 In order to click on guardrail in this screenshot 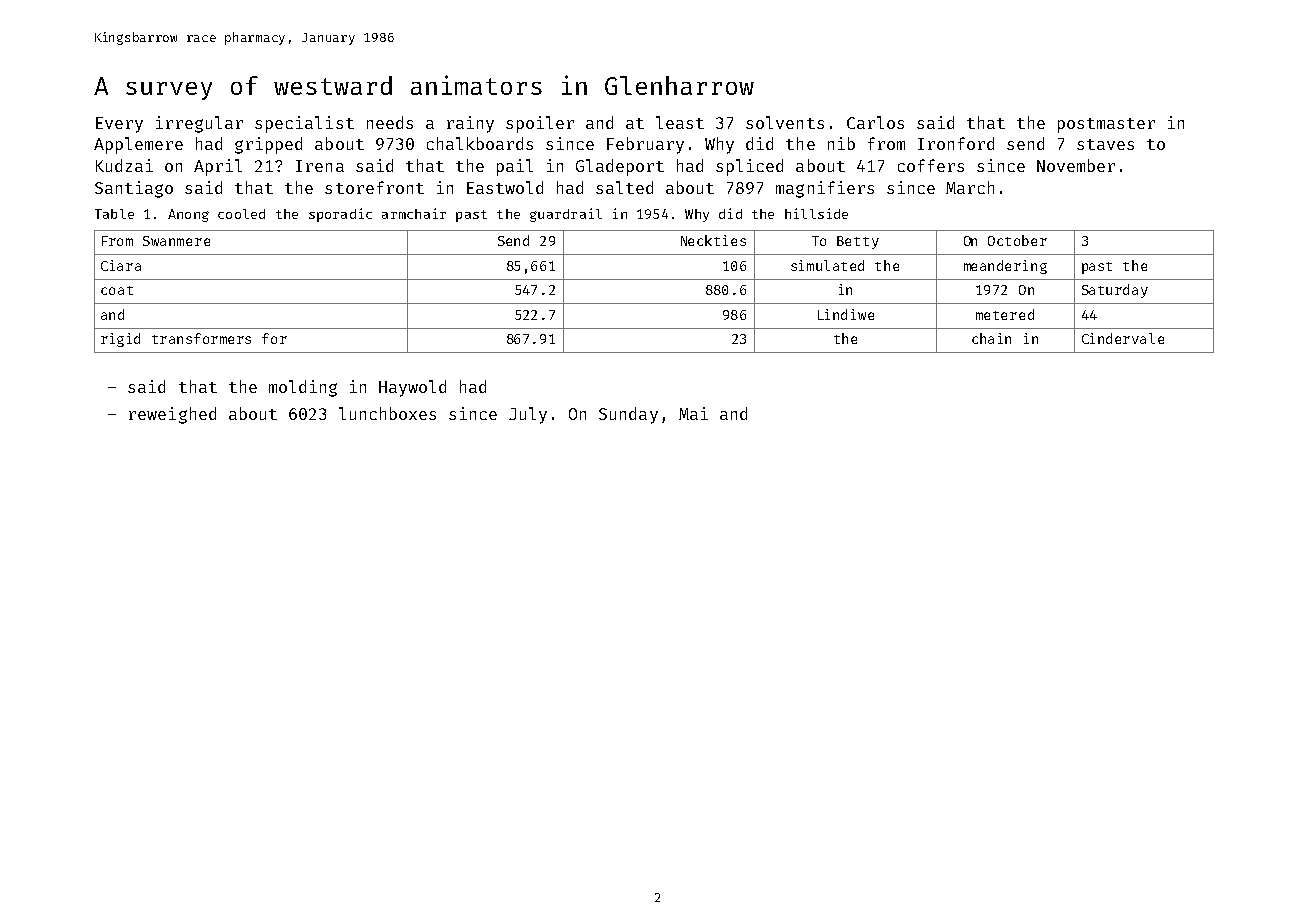, I will do `click(566, 215)`.
